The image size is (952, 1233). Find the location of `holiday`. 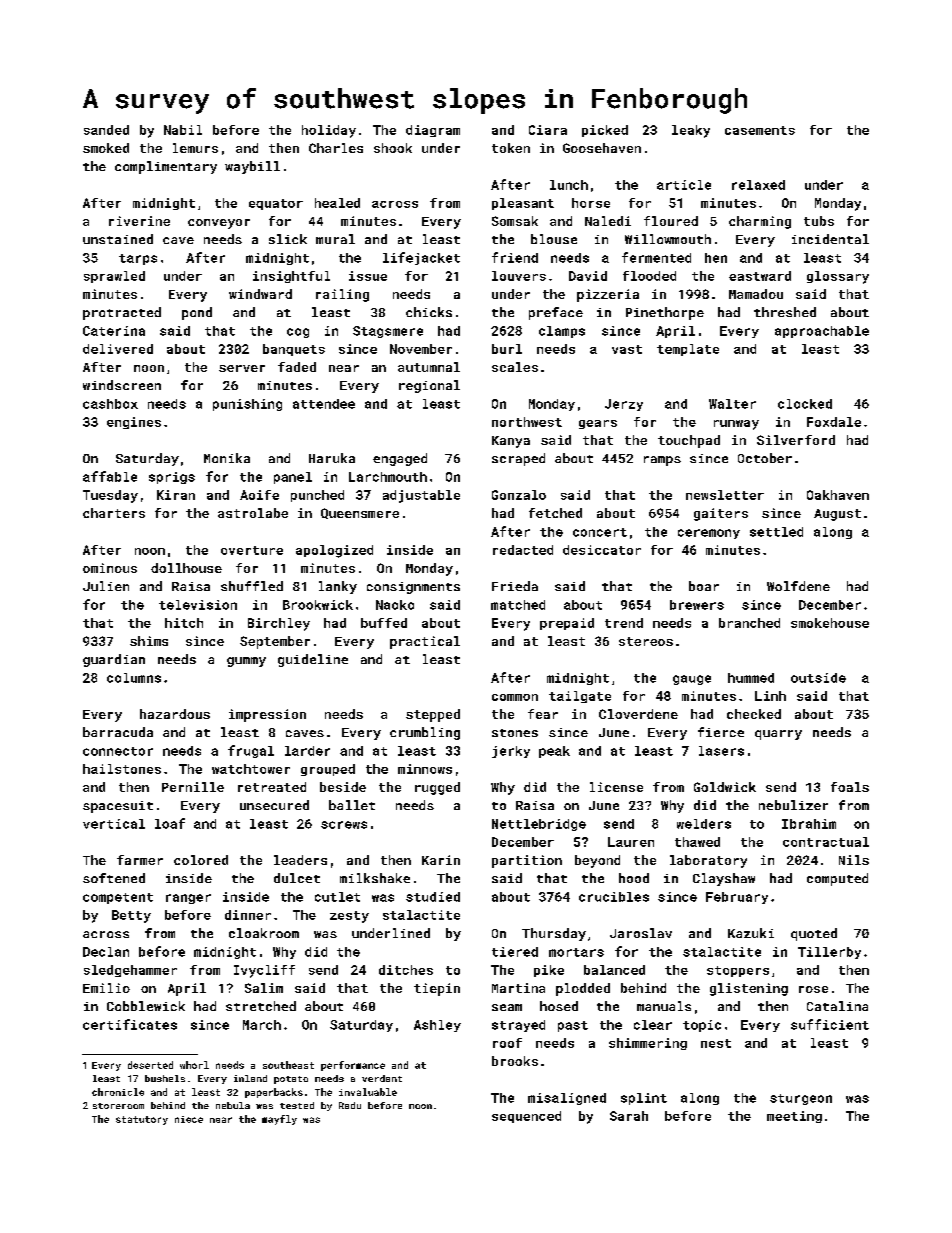

holiday is located at coordinates (329, 131).
